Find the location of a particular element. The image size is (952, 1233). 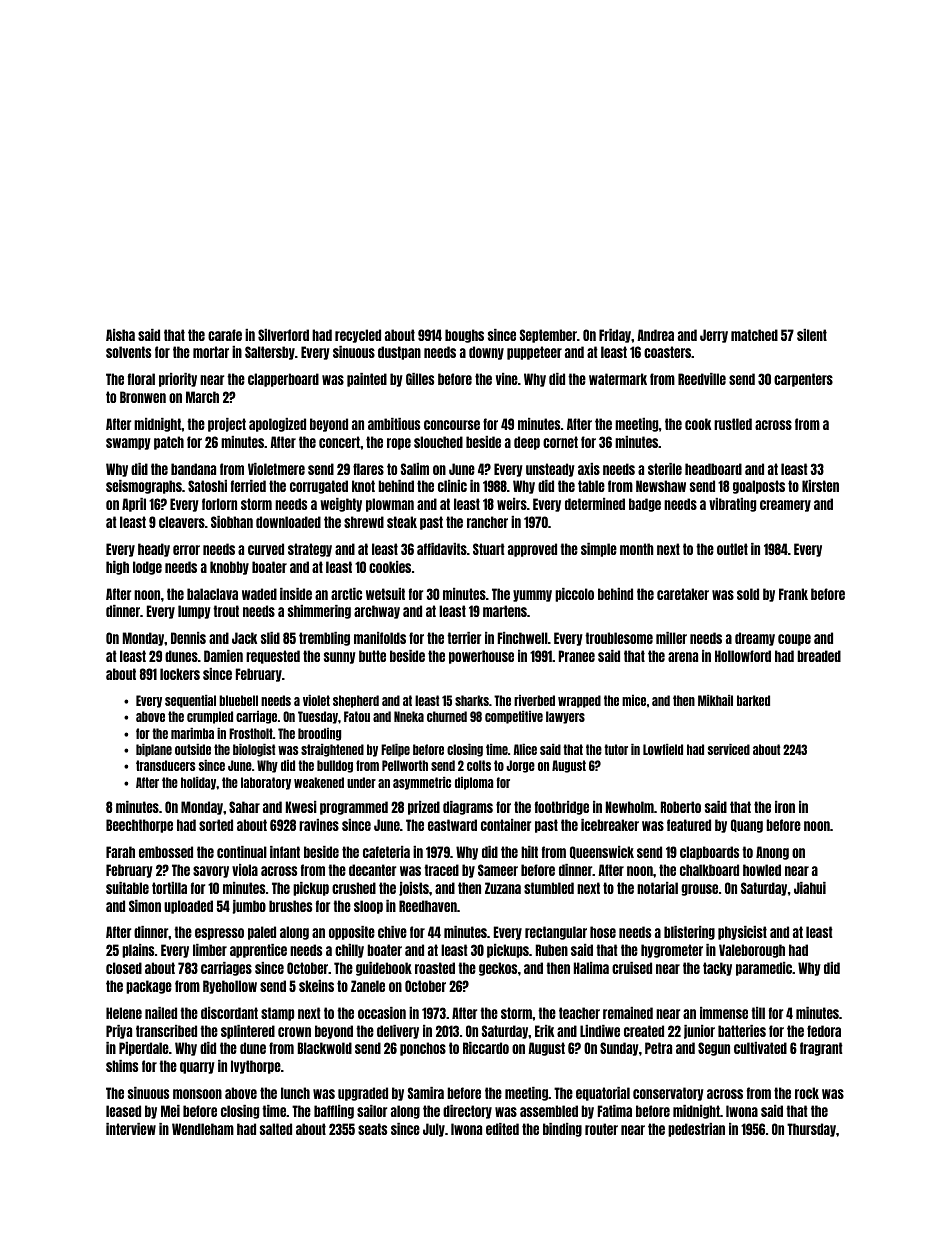

Dennis is located at coordinates (188, 638).
